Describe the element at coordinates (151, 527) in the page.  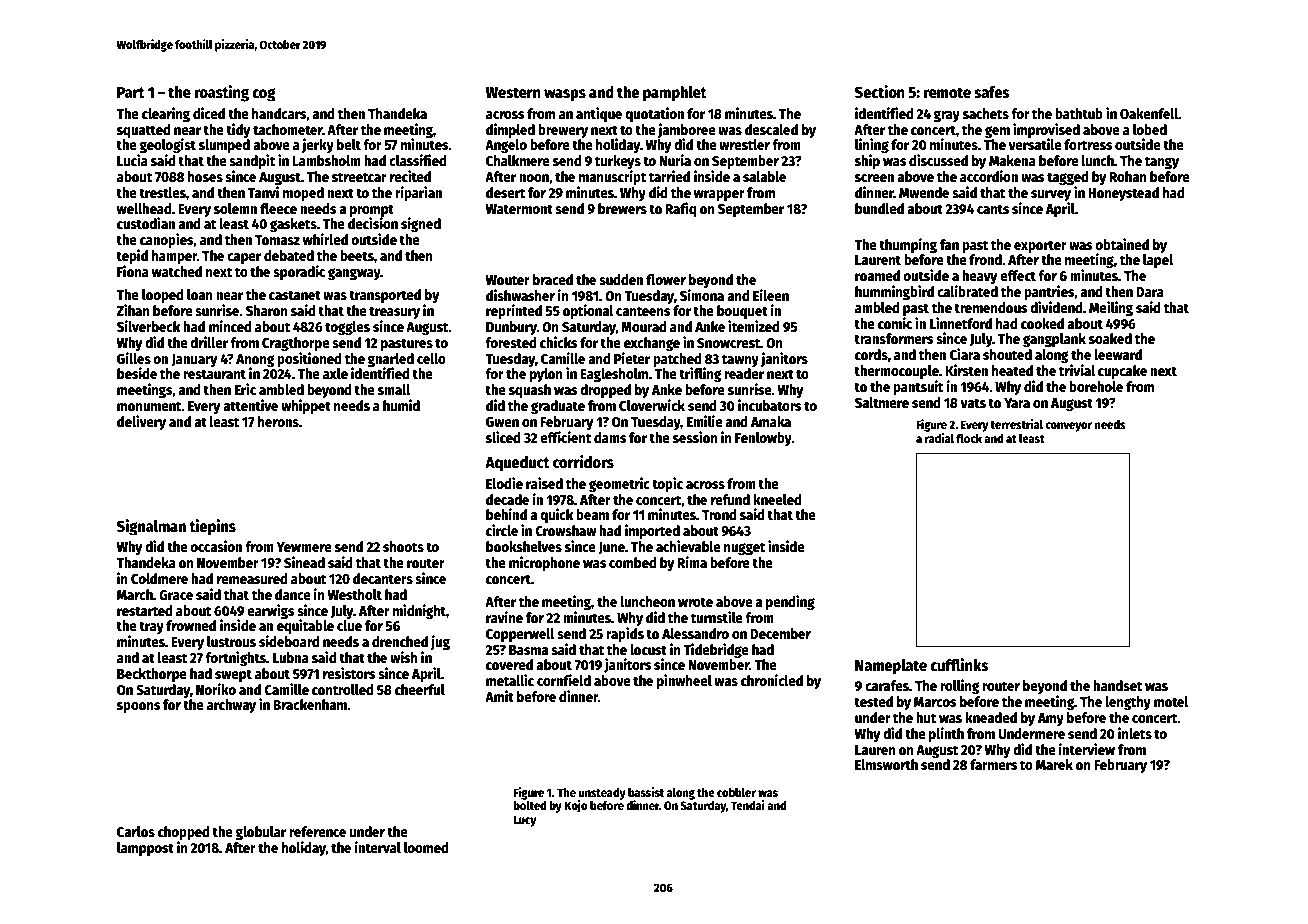
I see `Signalman` at that location.
